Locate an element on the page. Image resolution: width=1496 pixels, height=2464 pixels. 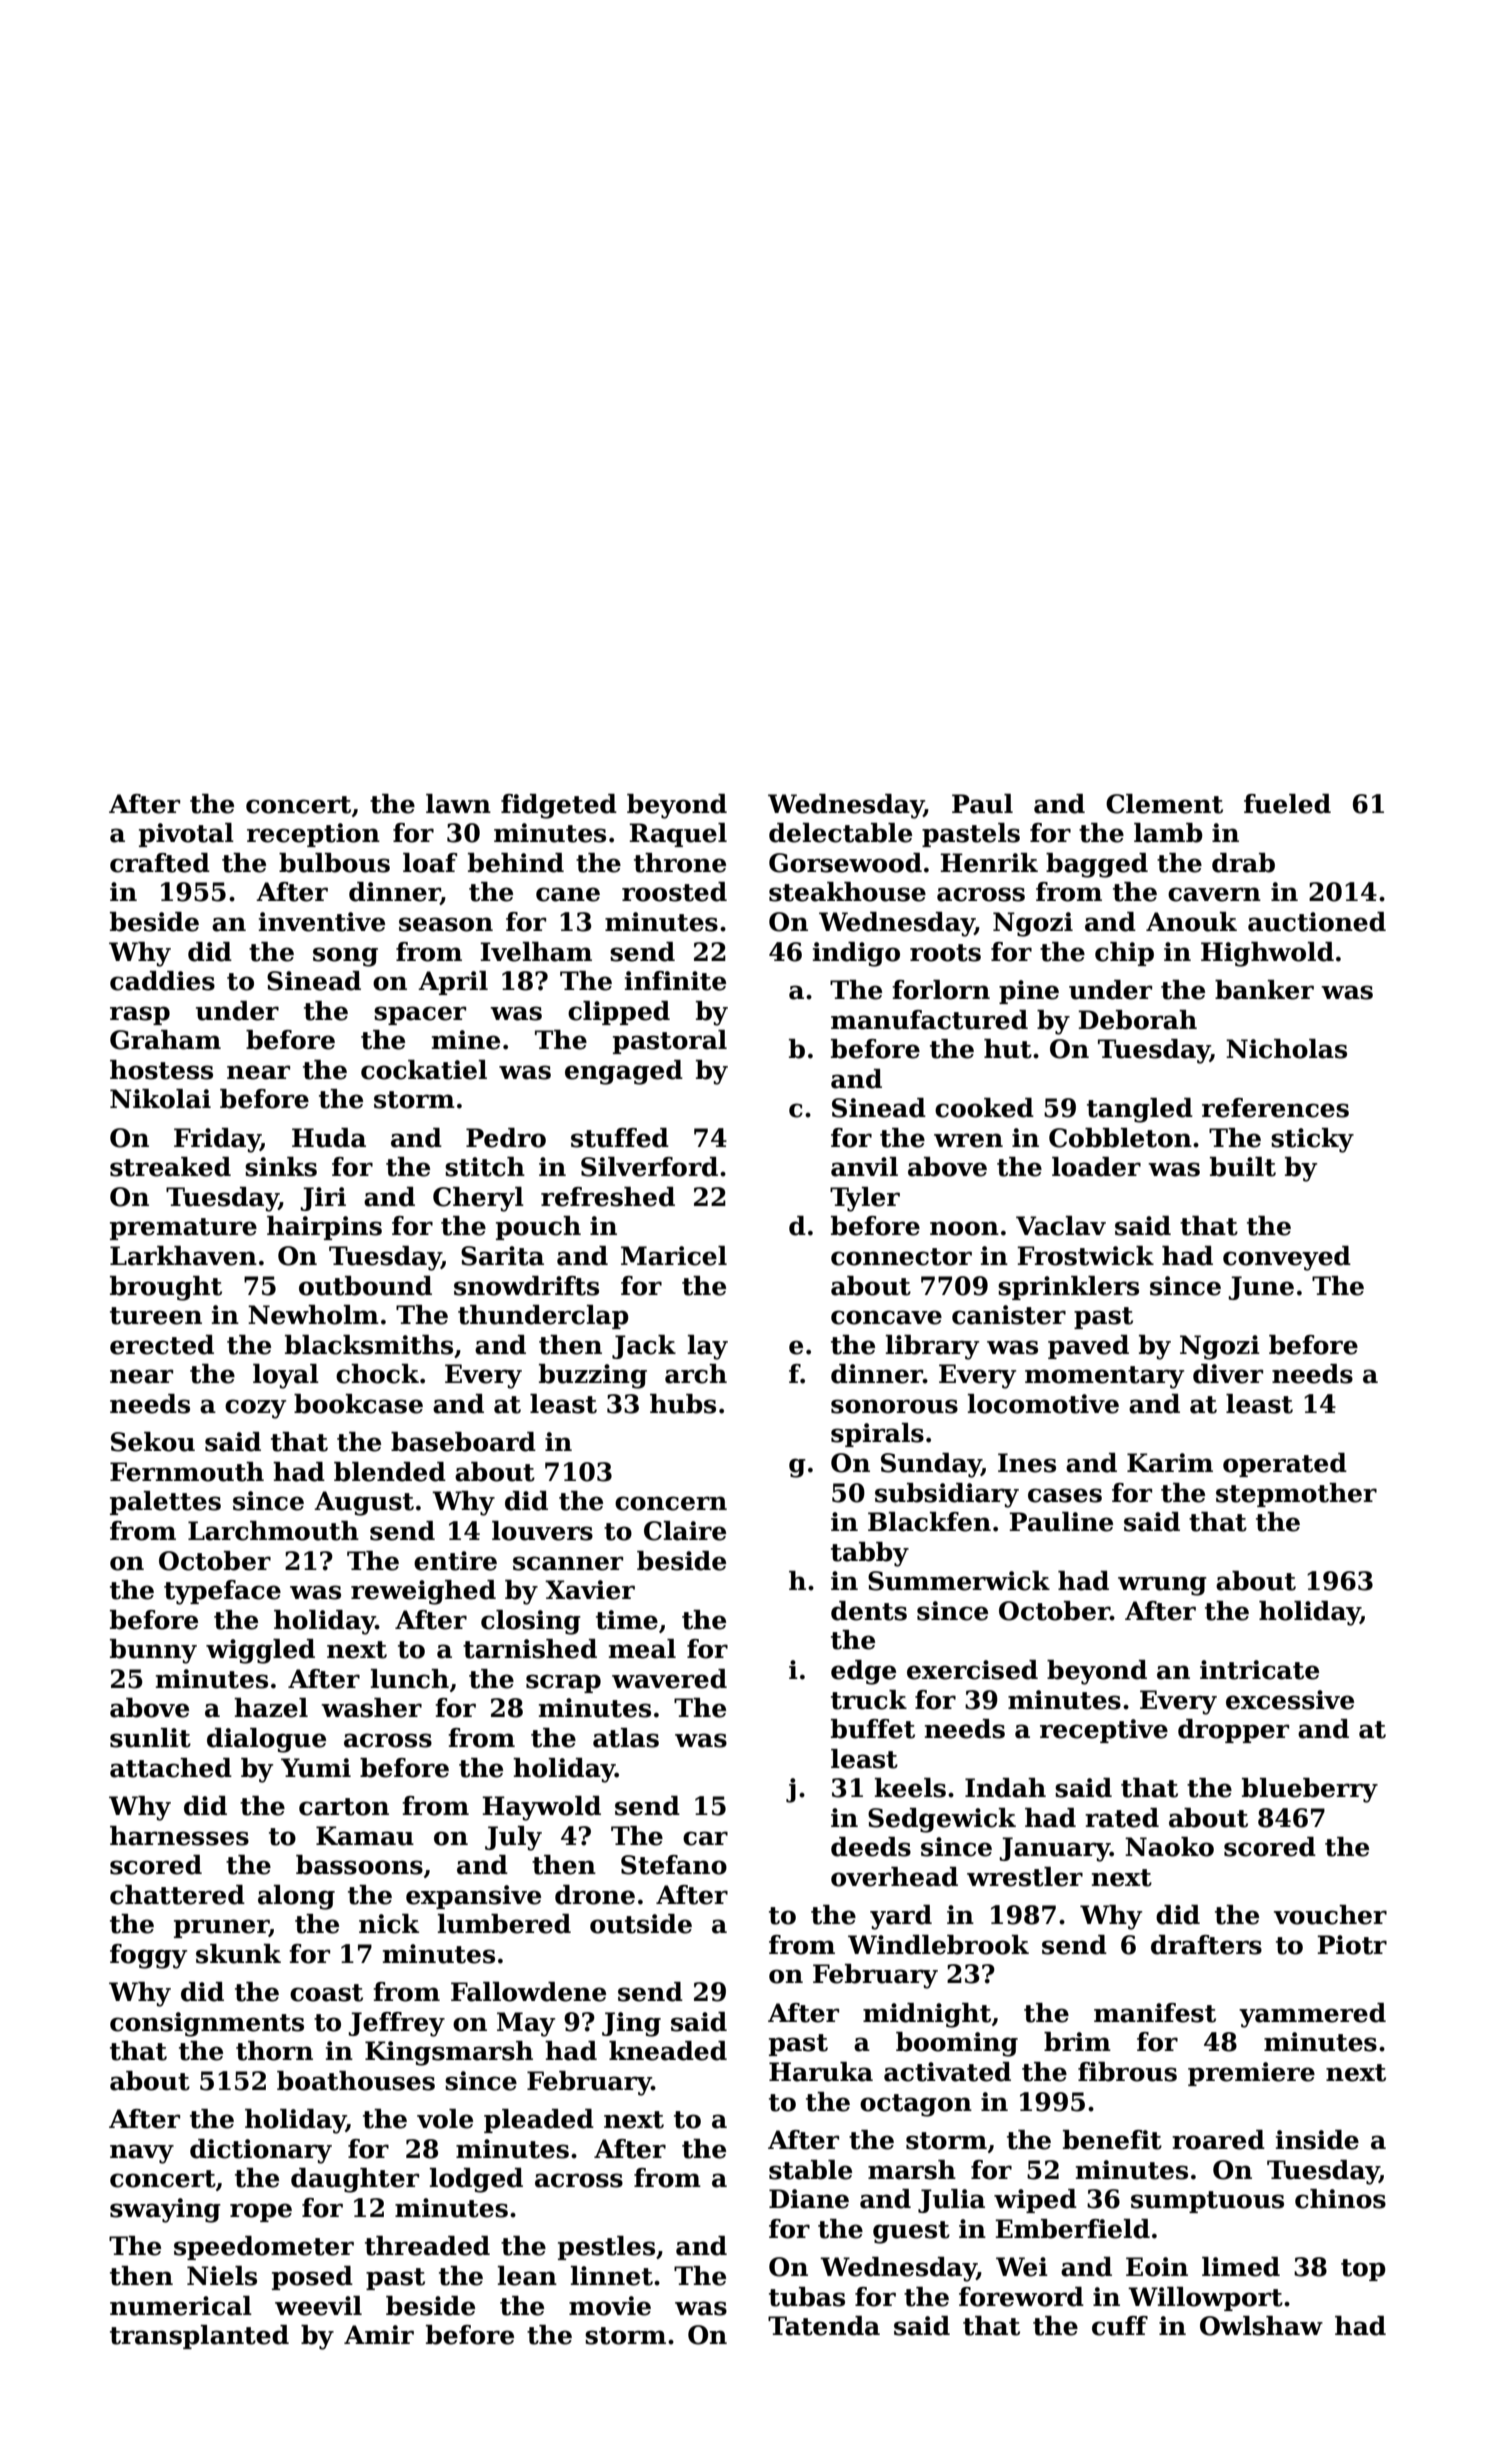
diver is located at coordinates (1228, 1374).
